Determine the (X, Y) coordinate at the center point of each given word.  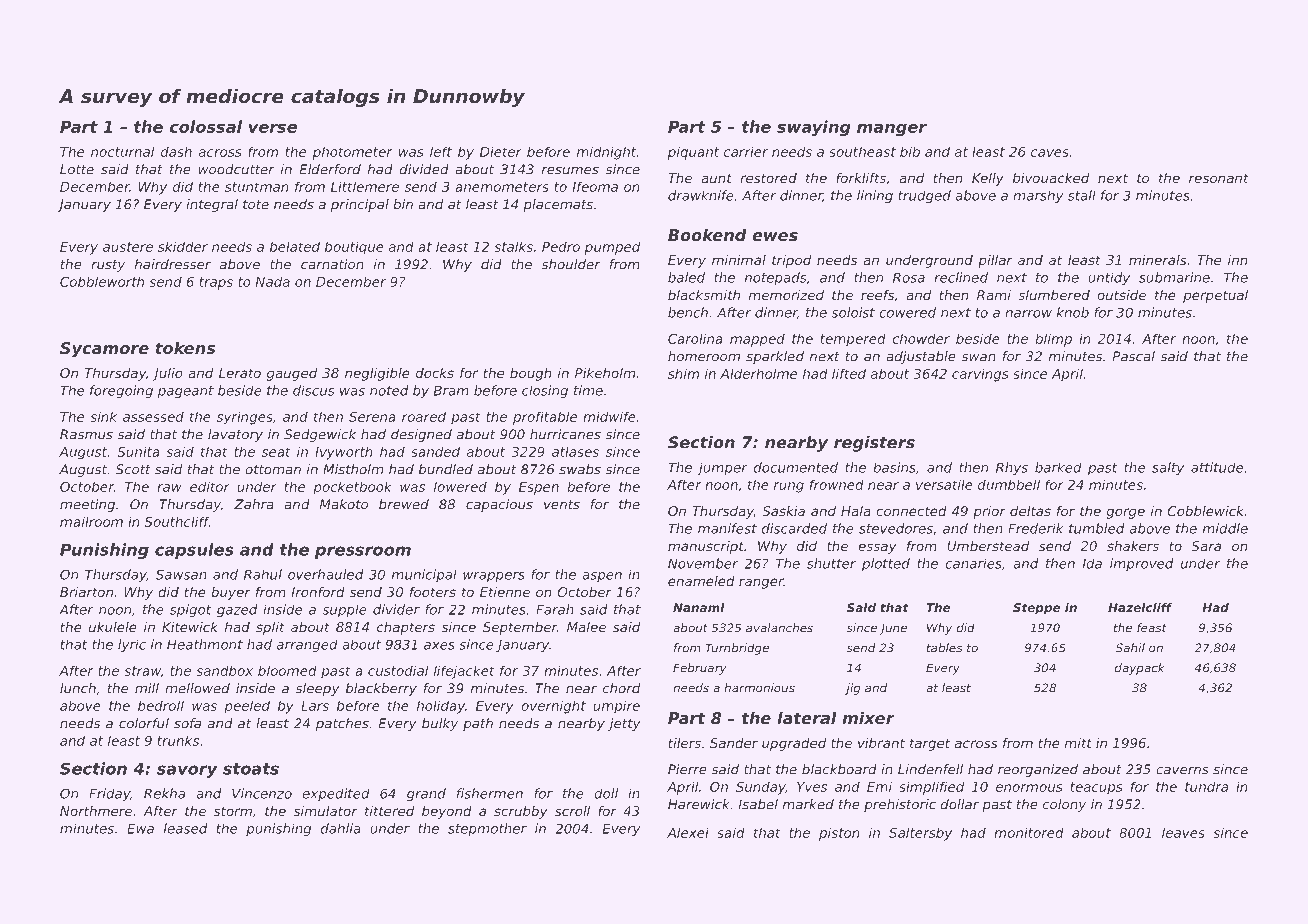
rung (789, 487)
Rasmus (86, 434)
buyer (230, 593)
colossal (206, 126)
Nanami (699, 607)
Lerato (240, 373)
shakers (1133, 546)
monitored (1029, 832)
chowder (921, 338)
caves (1050, 153)
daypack (1140, 669)
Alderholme (758, 373)
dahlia (341, 828)
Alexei (688, 832)
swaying (814, 128)
